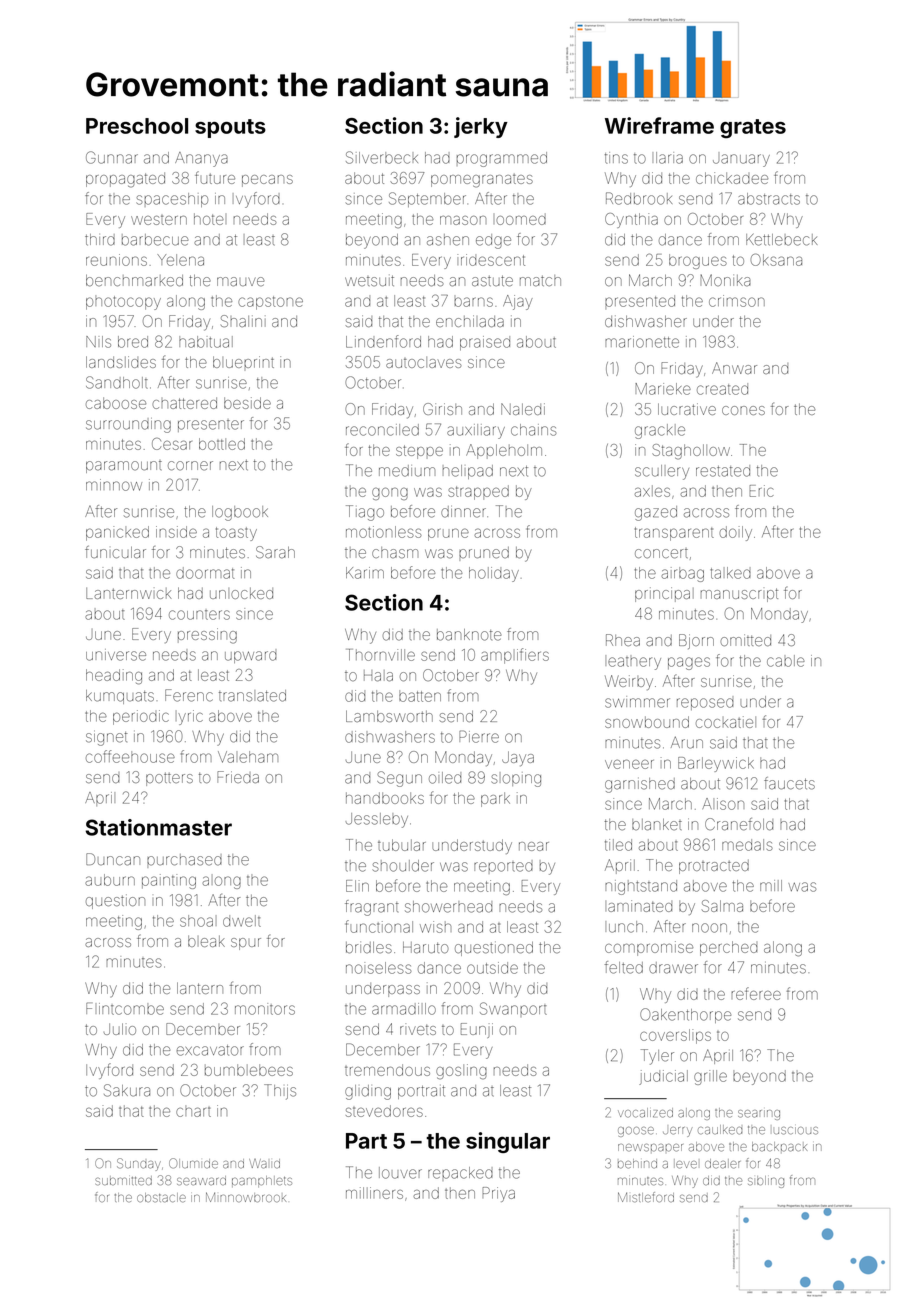 The image size is (908, 1316). Describe the element at coordinates (761, 491) in the screenshot. I see `Eric` at that location.
